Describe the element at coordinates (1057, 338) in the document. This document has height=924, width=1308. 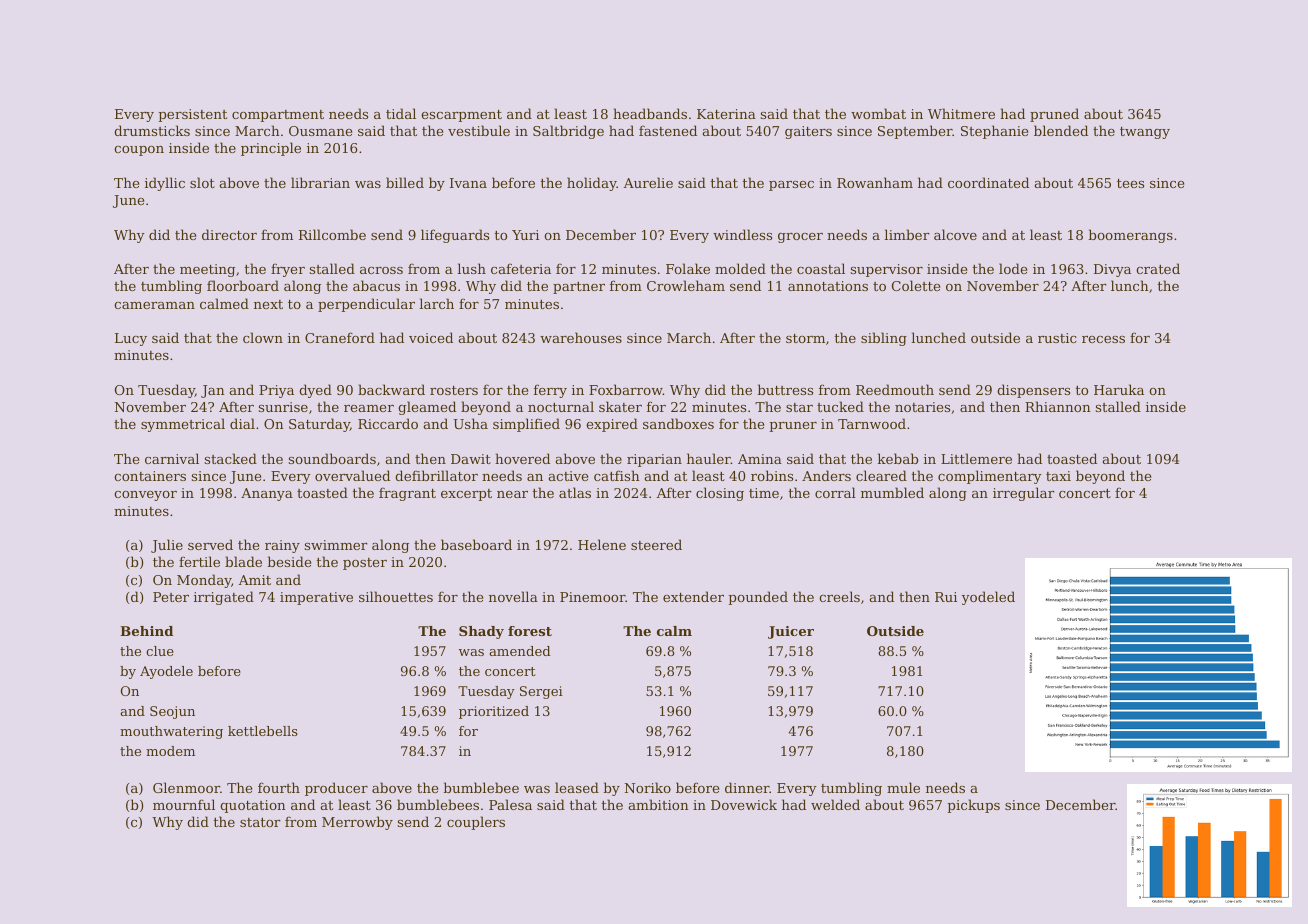
I see `rustic` at that location.
